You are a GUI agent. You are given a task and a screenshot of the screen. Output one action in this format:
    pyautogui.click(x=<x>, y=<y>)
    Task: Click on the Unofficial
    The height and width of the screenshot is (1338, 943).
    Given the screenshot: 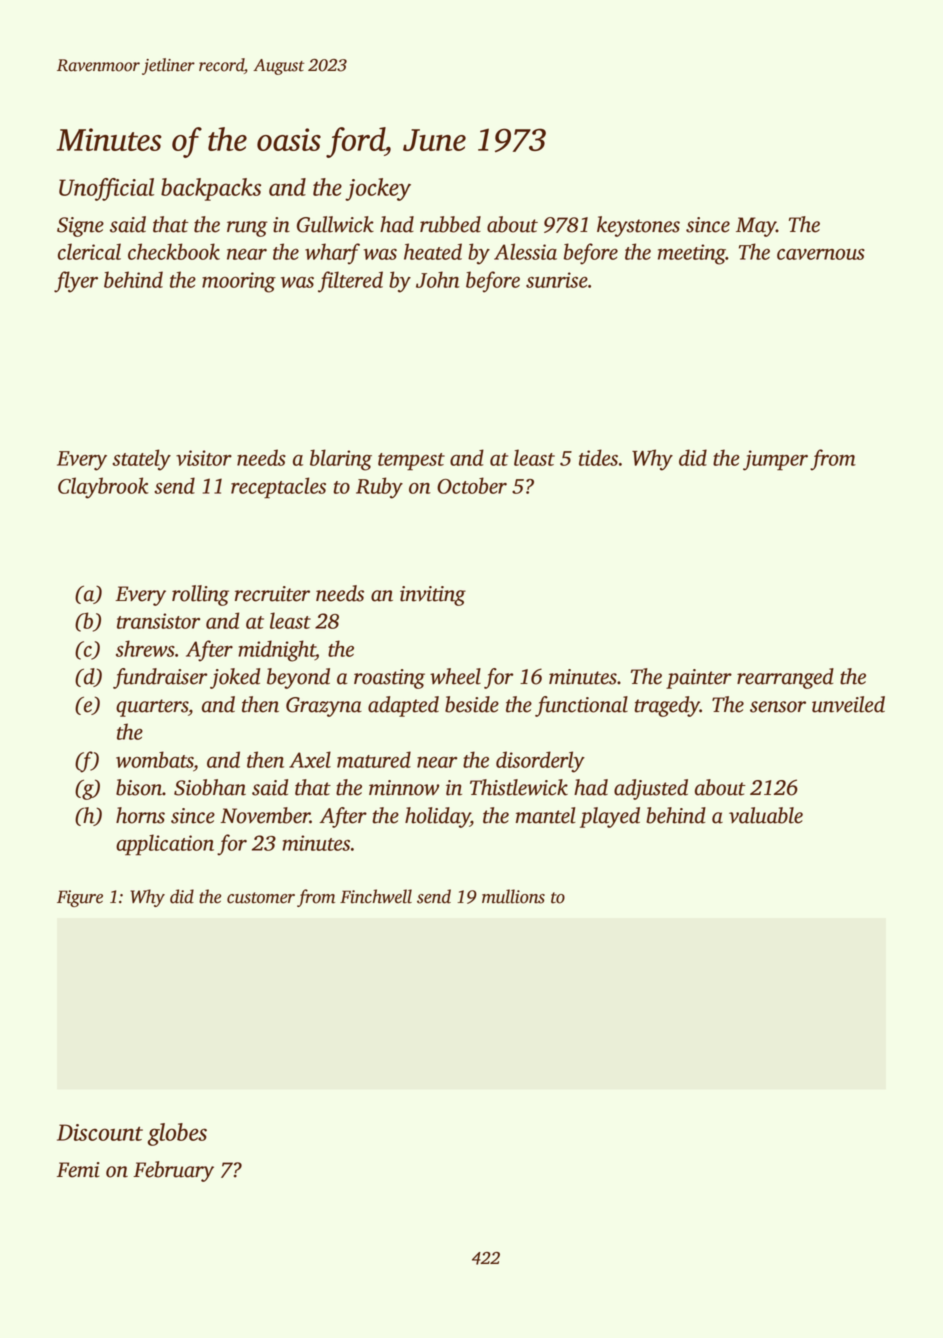 What is the action you would take?
    pyautogui.click(x=106, y=189)
